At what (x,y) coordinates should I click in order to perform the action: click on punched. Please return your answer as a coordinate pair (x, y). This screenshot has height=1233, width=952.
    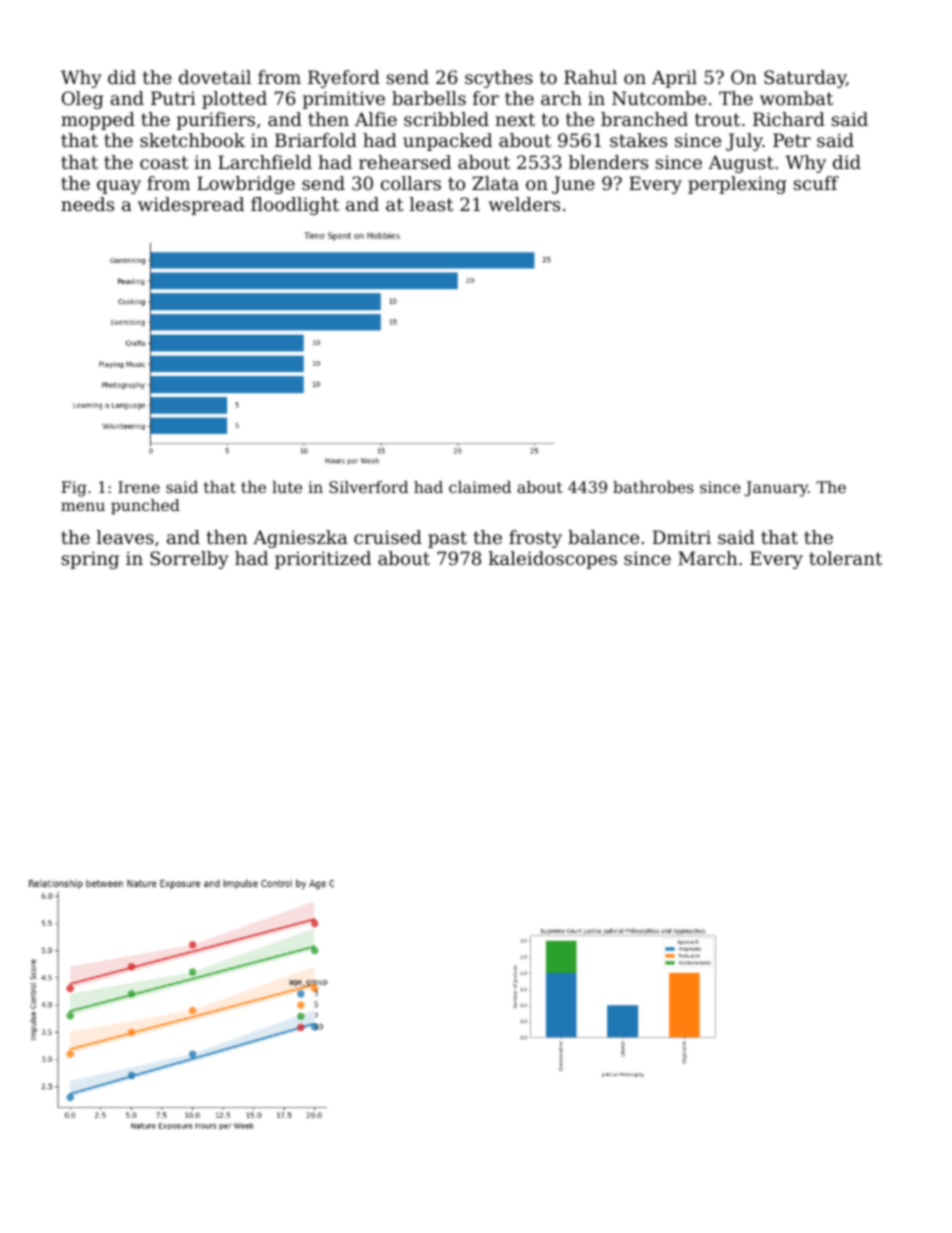
    Looking at the image, I should click on (145, 507).
